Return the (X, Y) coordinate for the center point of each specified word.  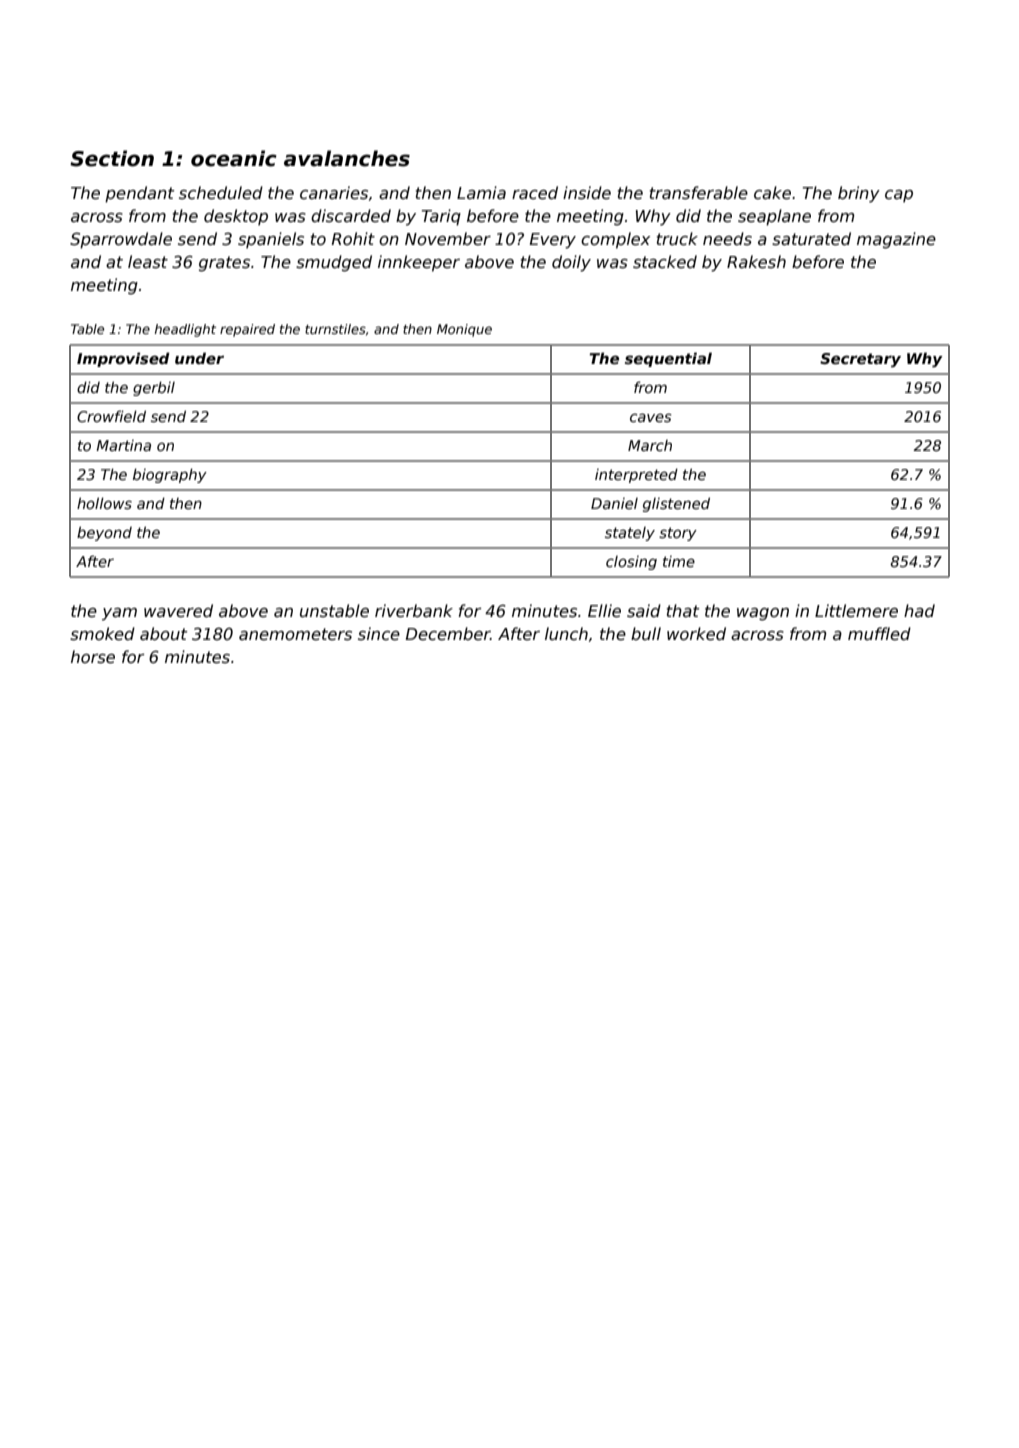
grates (224, 264)
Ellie (604, 611)
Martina (123, 445)
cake (772, 193)
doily (571, 263)
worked (696, 634)
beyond (104, 533)
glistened (676, 504)
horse (93, 657)
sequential (668, 359)
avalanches (347, 158)
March (650, 445)
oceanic (234, 158)
